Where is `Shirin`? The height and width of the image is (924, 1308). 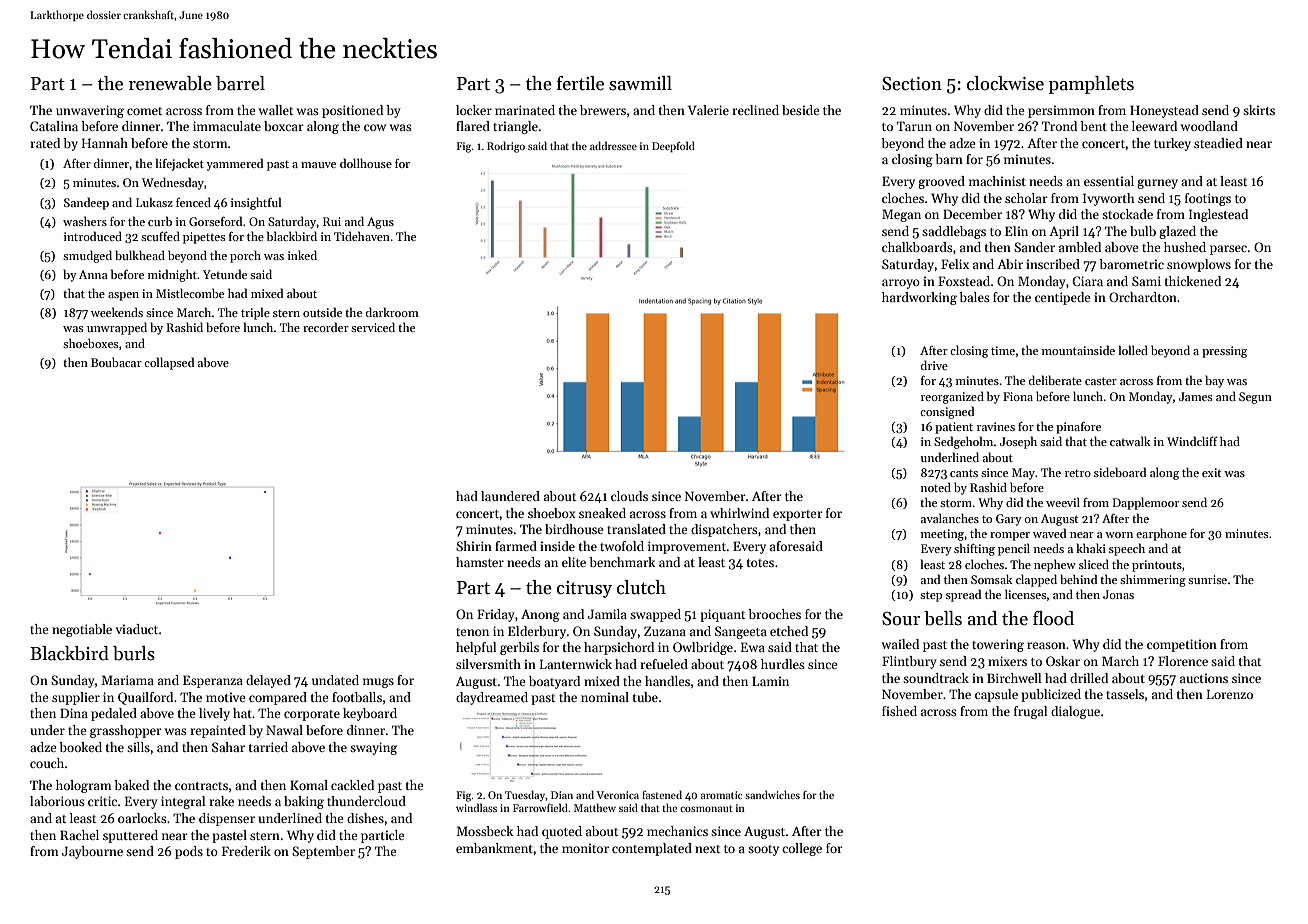 Shirin is located at coordinates (474, 546).
